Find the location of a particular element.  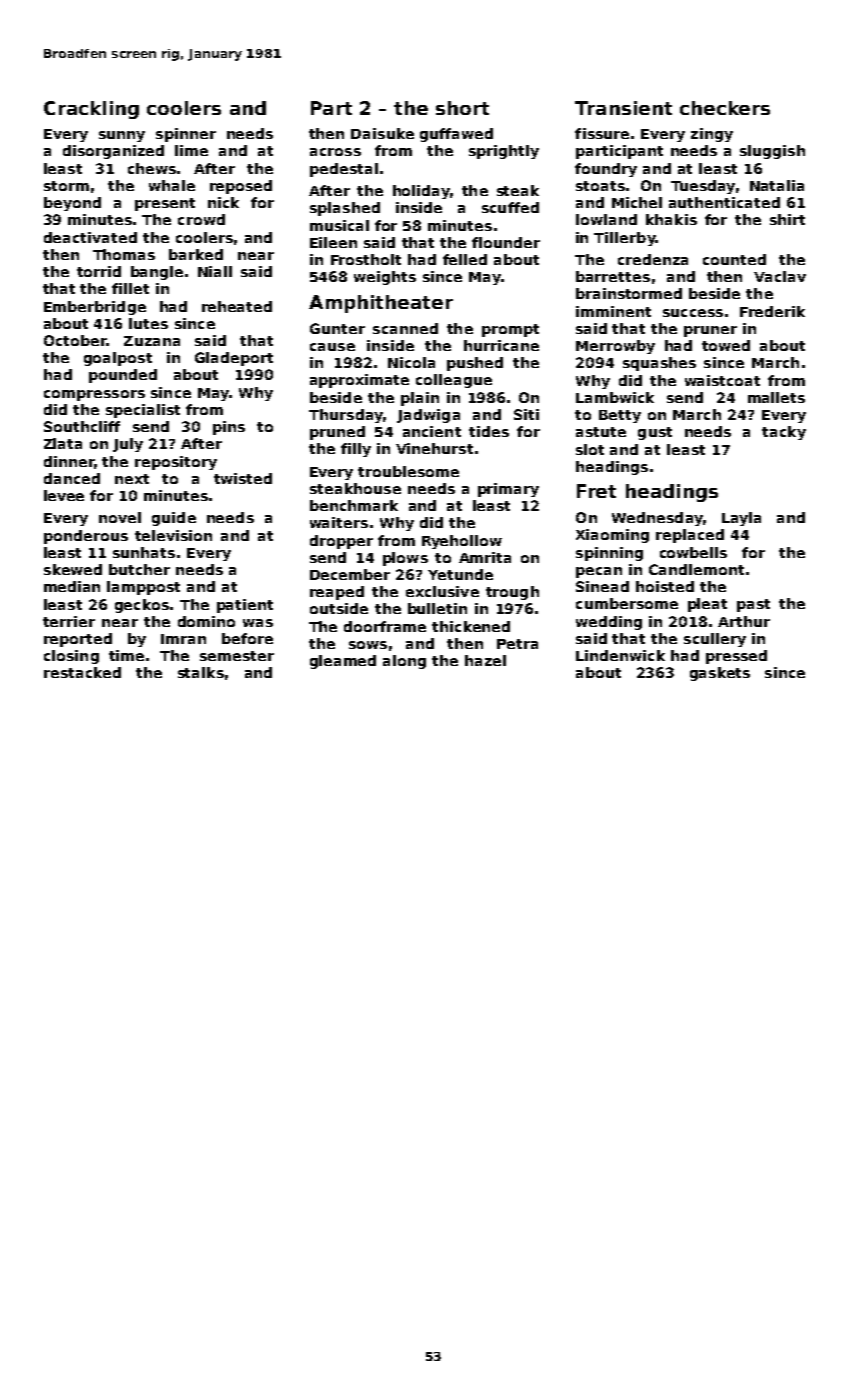

khakis is located at coordinates (671, 219).
